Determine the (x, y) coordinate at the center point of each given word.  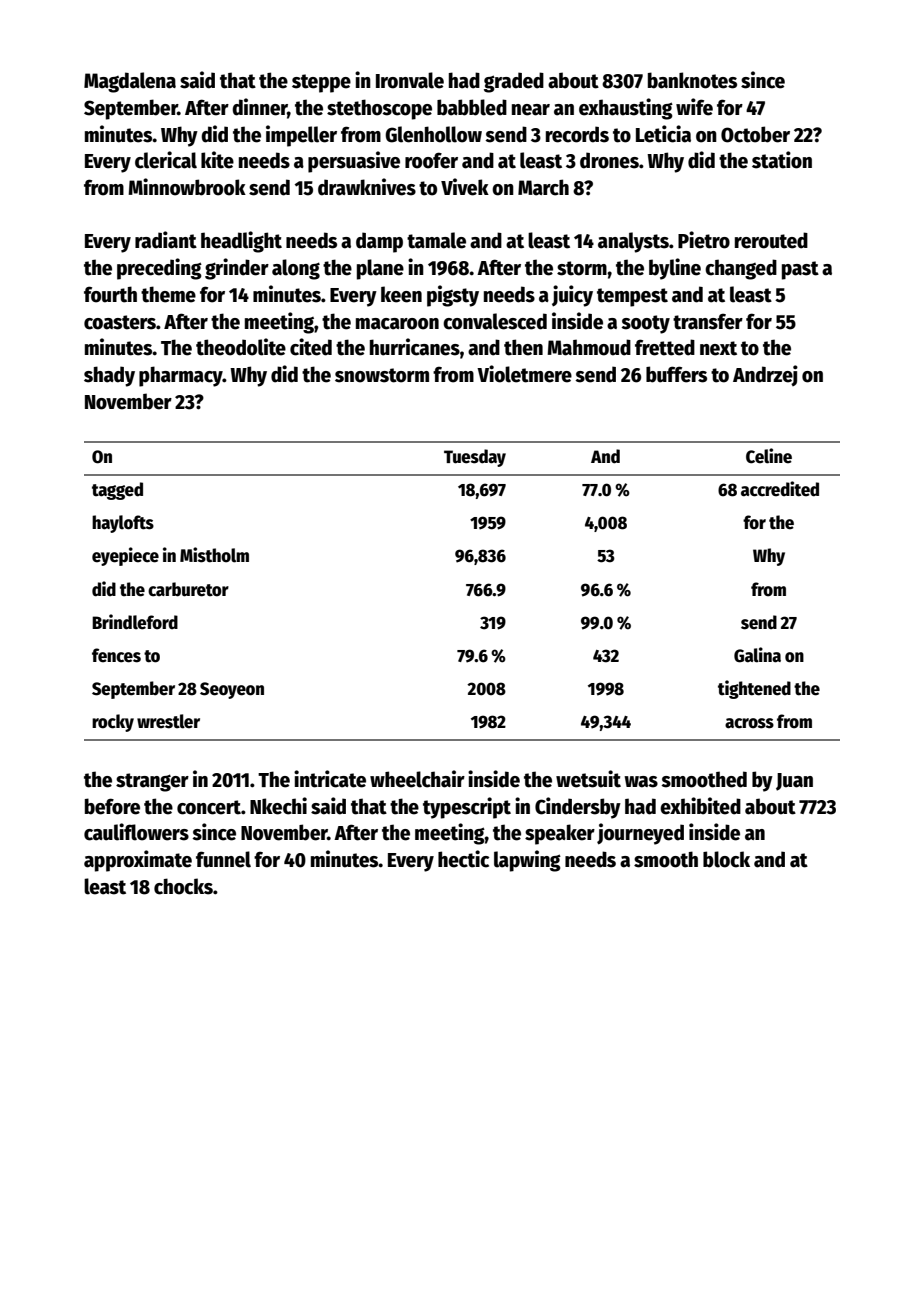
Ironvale (410, 80)
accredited (780, 489)
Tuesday (475, 458)
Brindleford (135, 622)
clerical (166, 160)
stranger (152, 782)
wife (694, 107)
